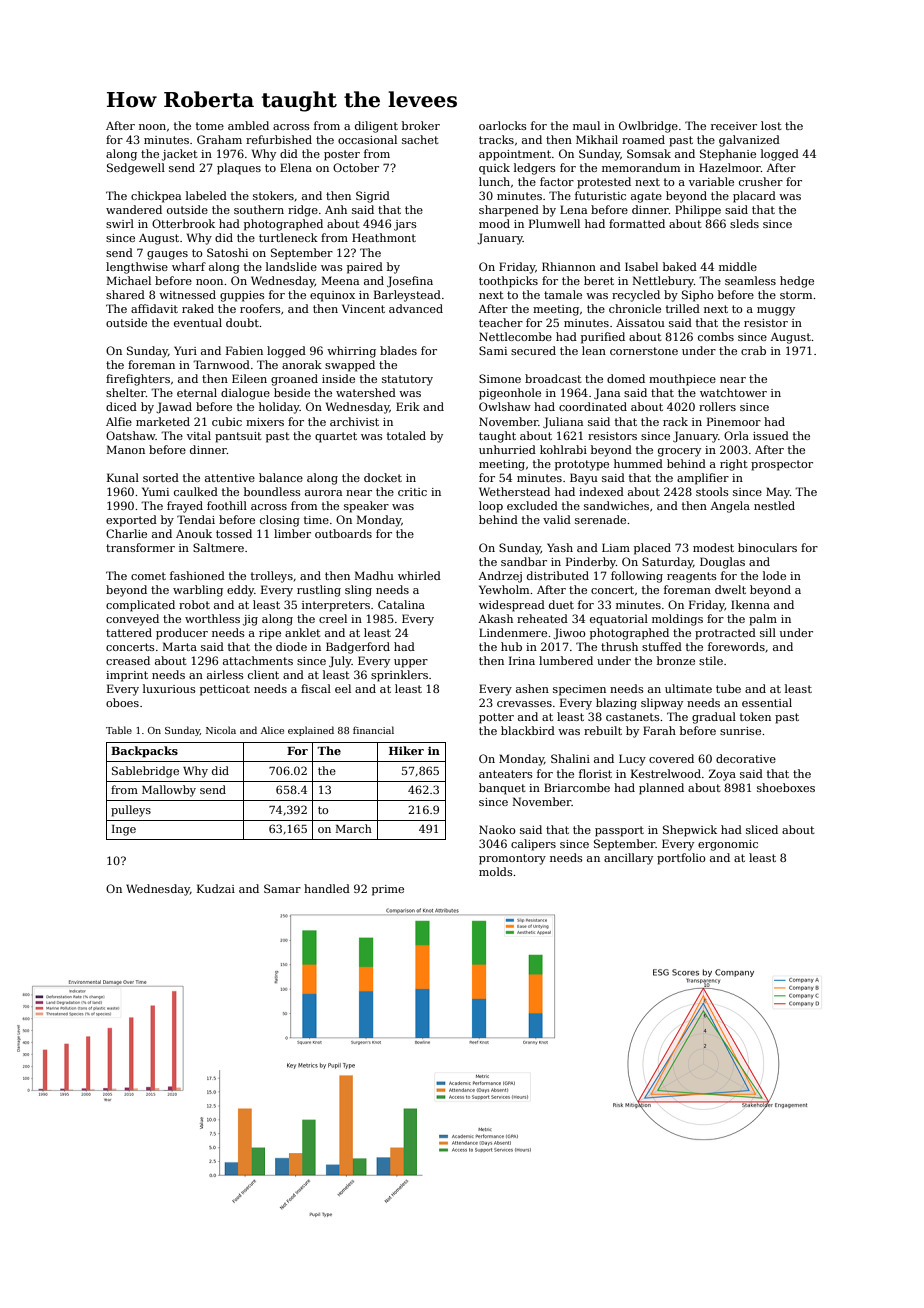 The height and width of the image is (1308, 924). I want to click on Manon, so click(126, 449).
